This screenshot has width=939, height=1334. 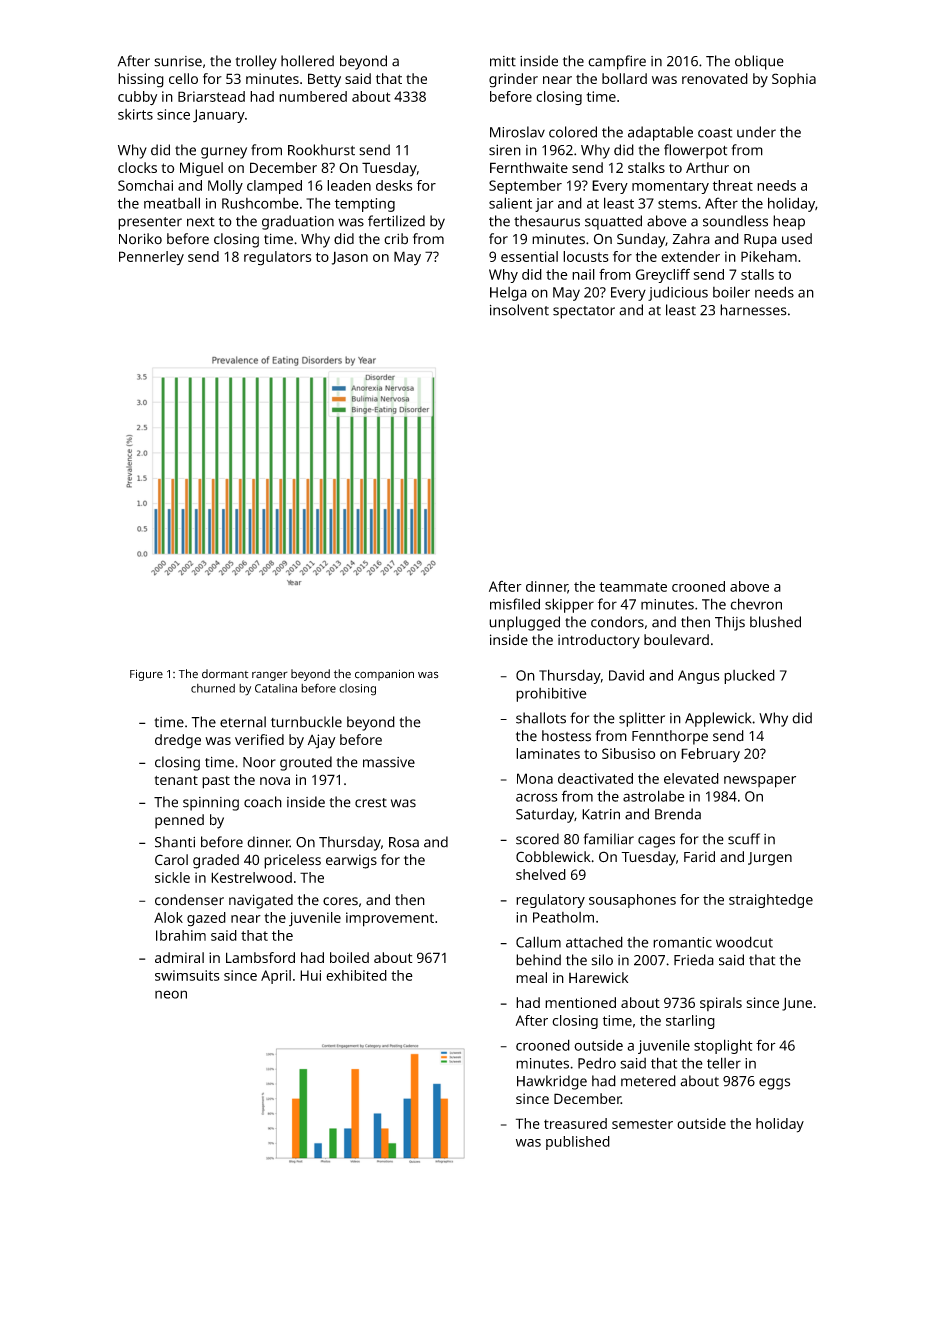 What do you see at coordinates (270, 676) in the screenshot?
I see `ranger` at bounding box center [270, 676].
